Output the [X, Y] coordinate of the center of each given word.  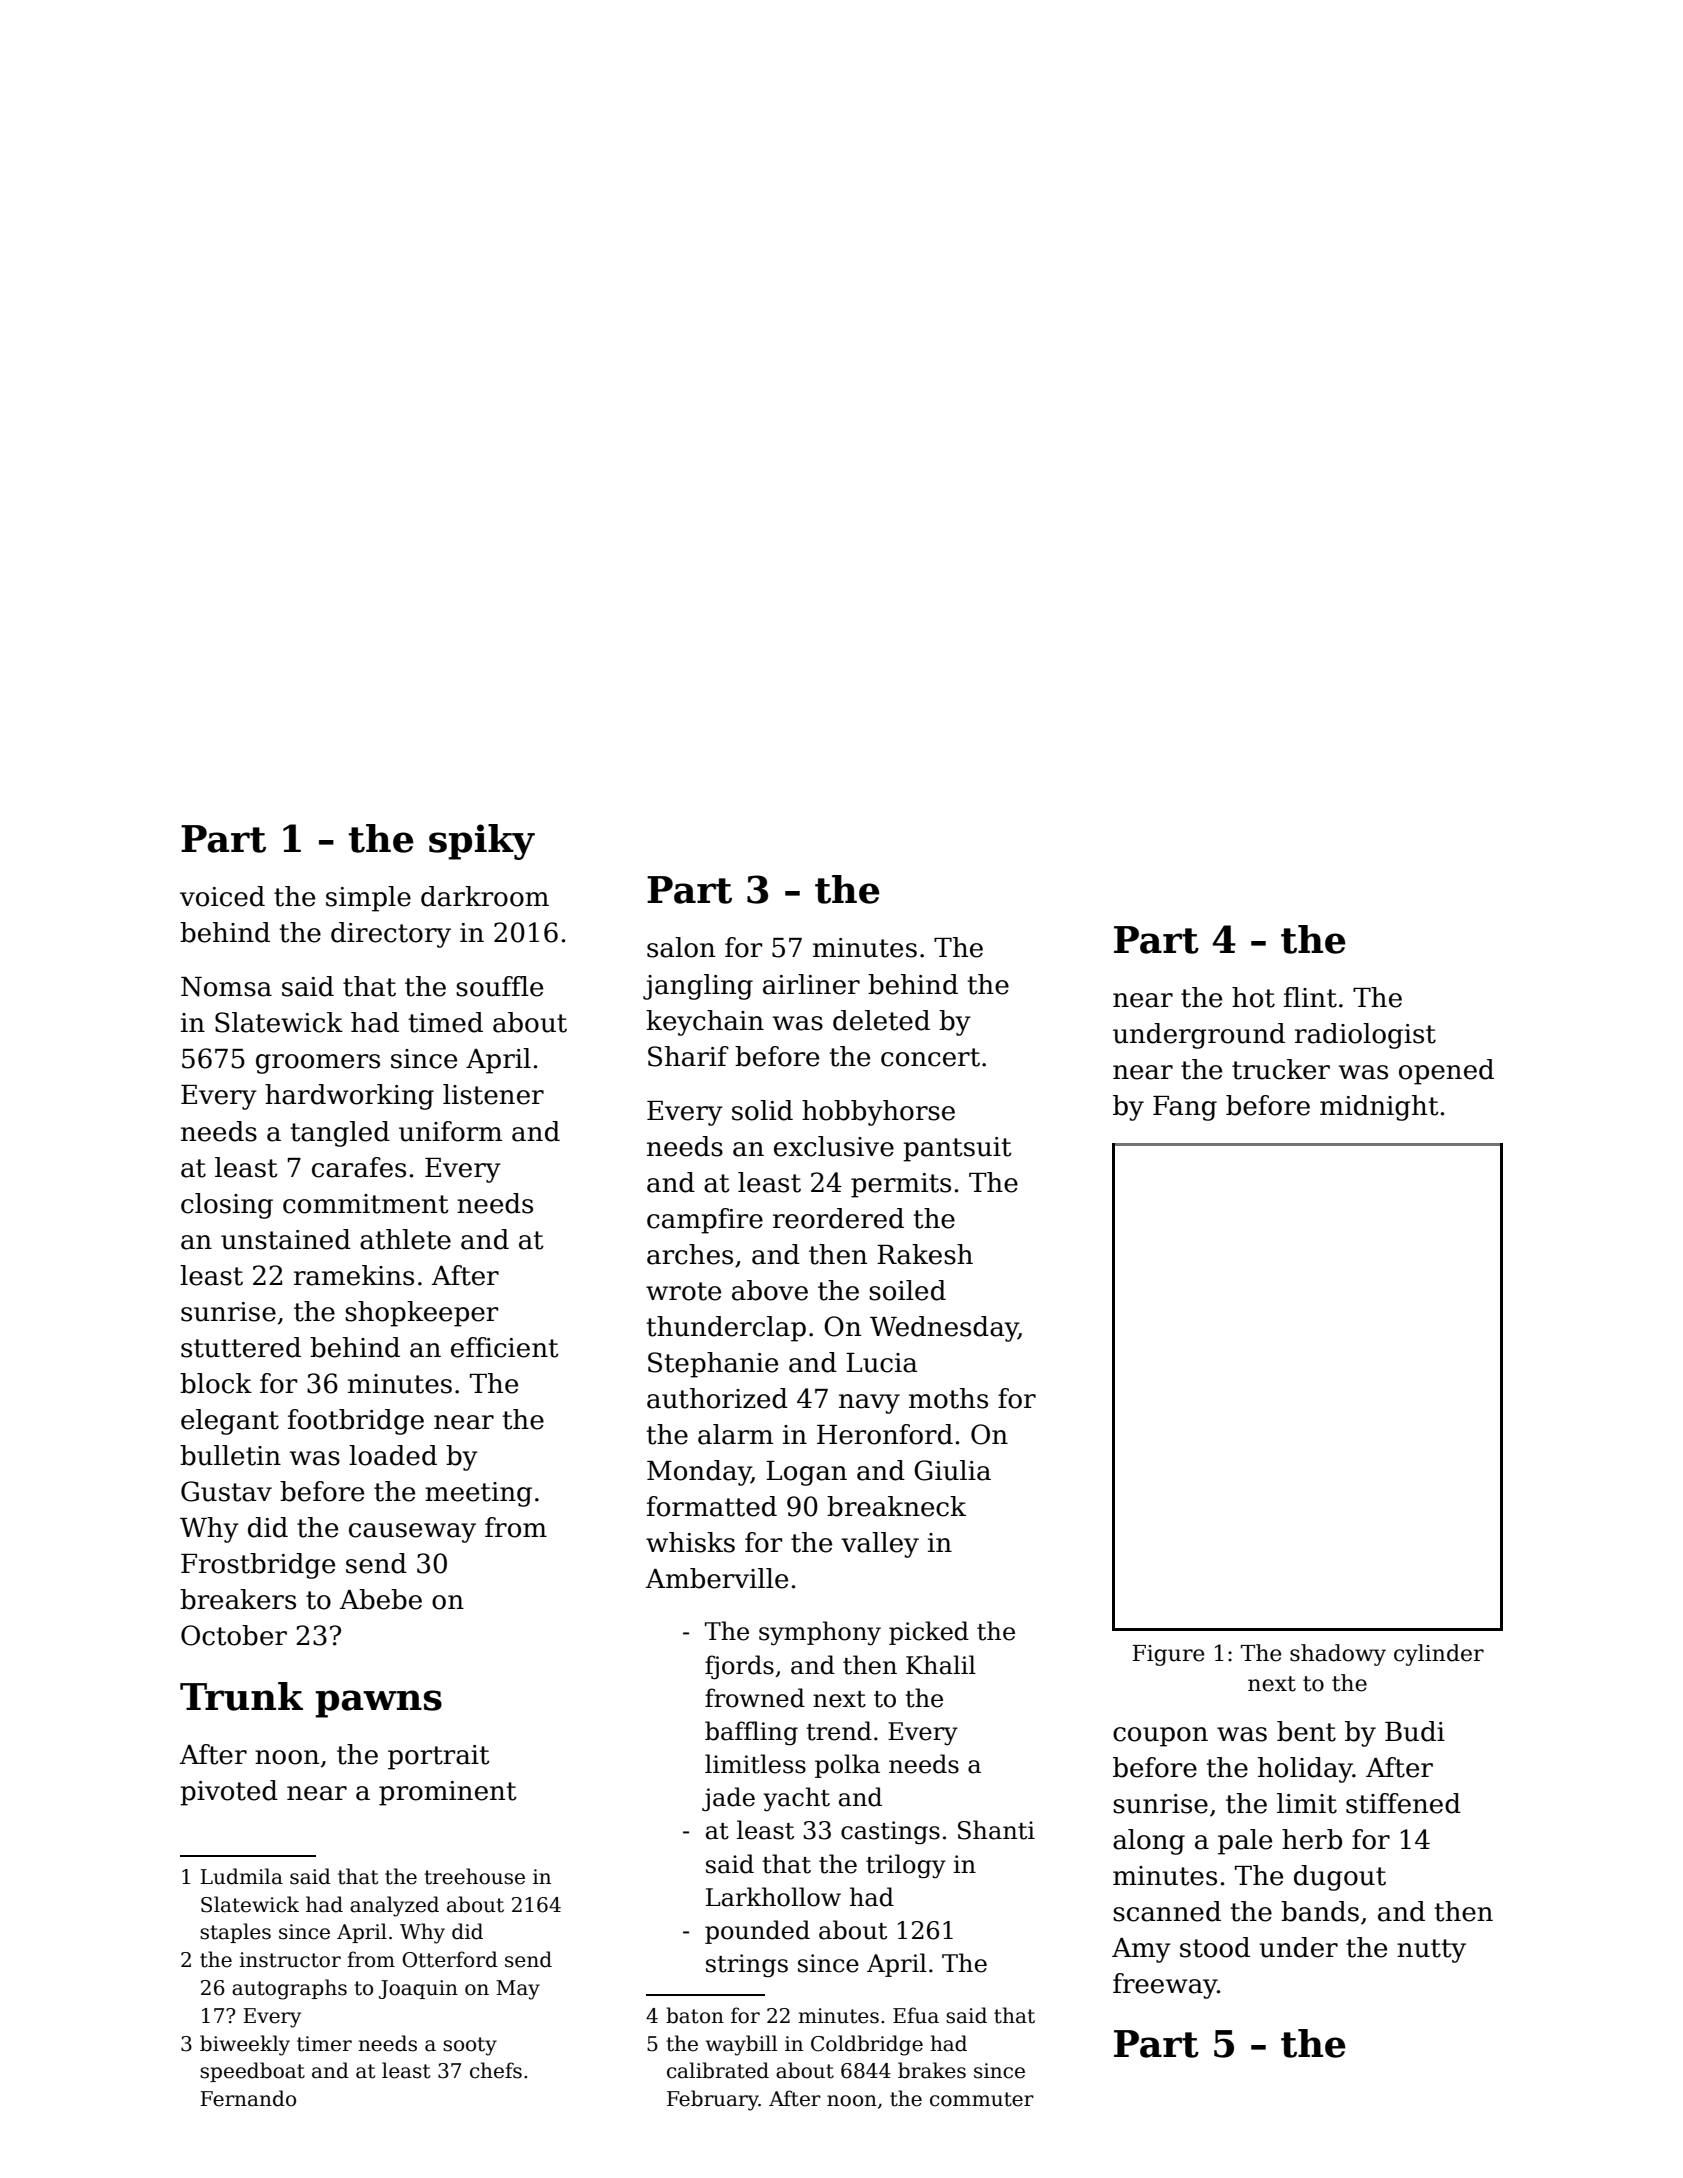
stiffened [1403, 1803]
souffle [499, 986]
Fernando [248, 2098]
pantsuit [957, 1149]
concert [930, 1057]
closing [227, 1206]
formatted [712, 1506]
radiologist [1365, 1036]
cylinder [1439, 1655]
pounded [757, 1932]
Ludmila [241, 1876]
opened [1446, 1072]
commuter [982, 2099]
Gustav [226, 1491]
